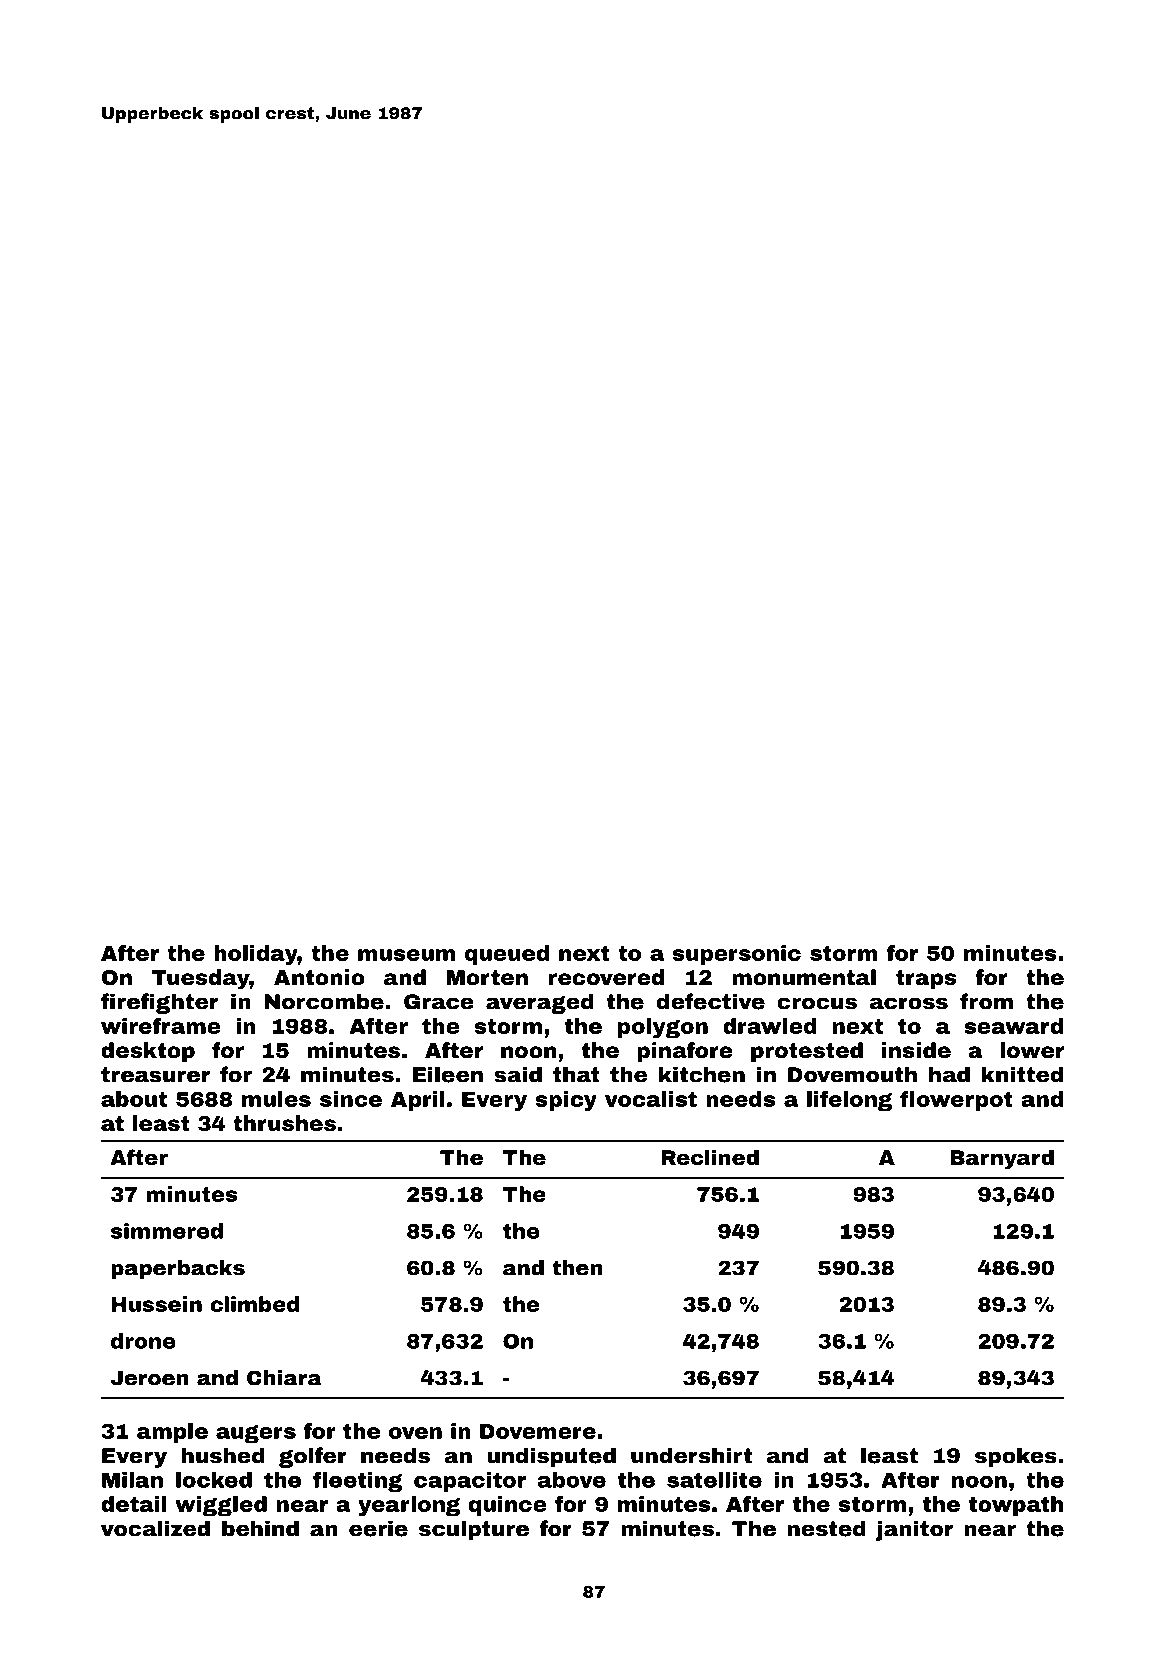 The height and width of the image is (1654, 1165). Describe the element at coordinates (150, 1378) in the image. I see `Jeroen` at that location.
